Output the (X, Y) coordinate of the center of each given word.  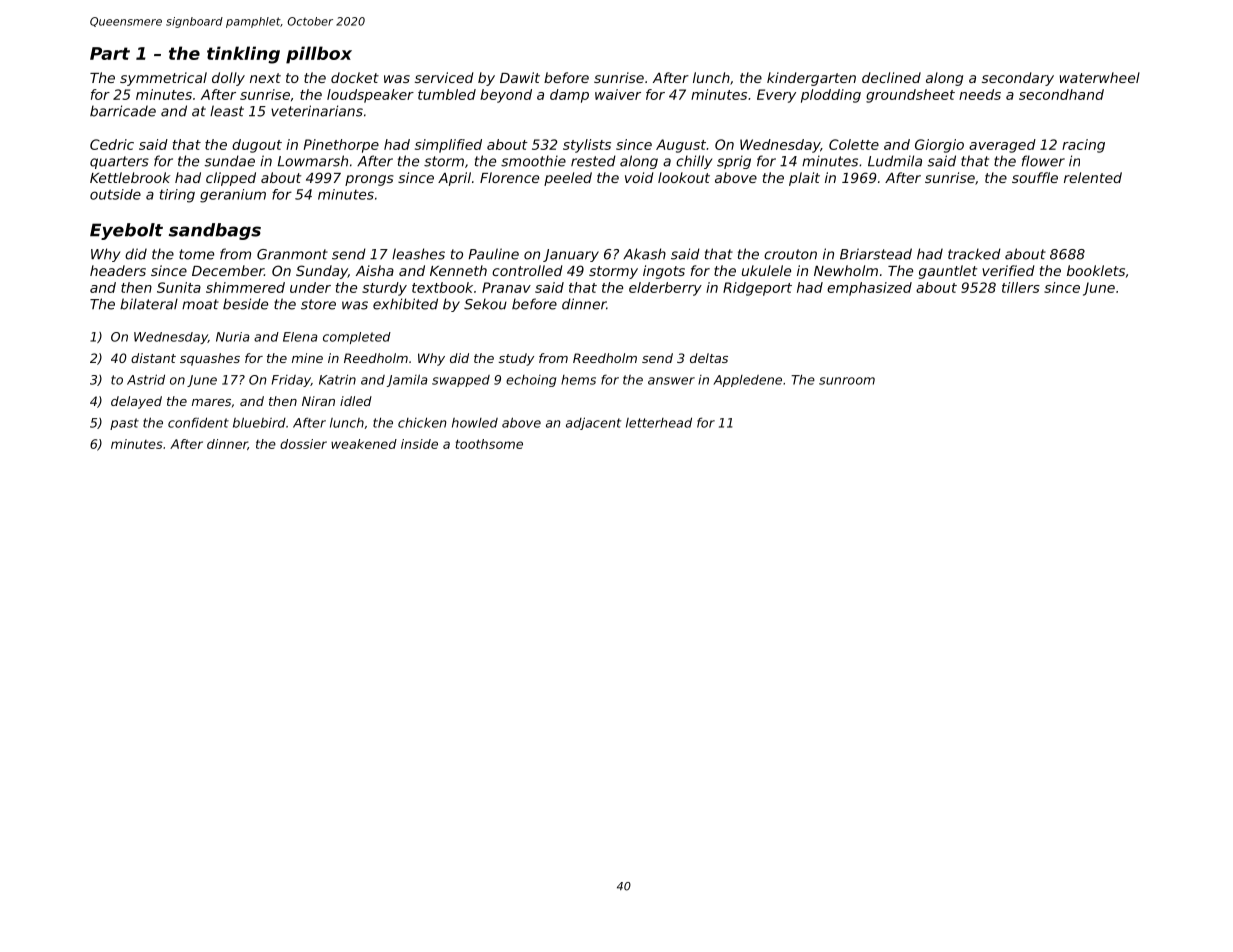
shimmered (245, 287)
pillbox (319, 55)
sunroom (847, 381)
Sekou (485, 304)
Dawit (520, 77)
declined (891, 77)
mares (211, 402)
